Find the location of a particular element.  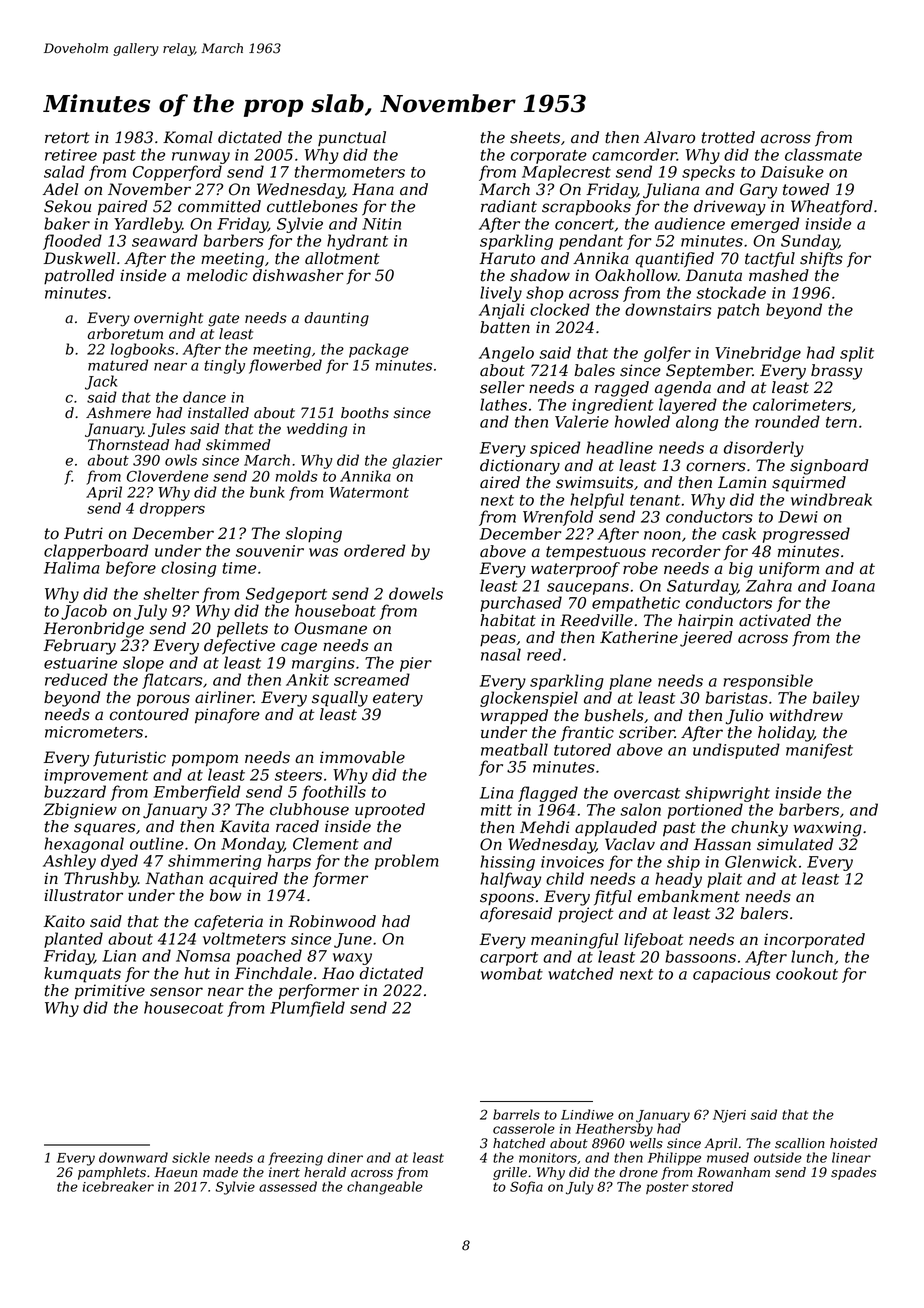

housecoat is located at coordinates (183, 1007).
